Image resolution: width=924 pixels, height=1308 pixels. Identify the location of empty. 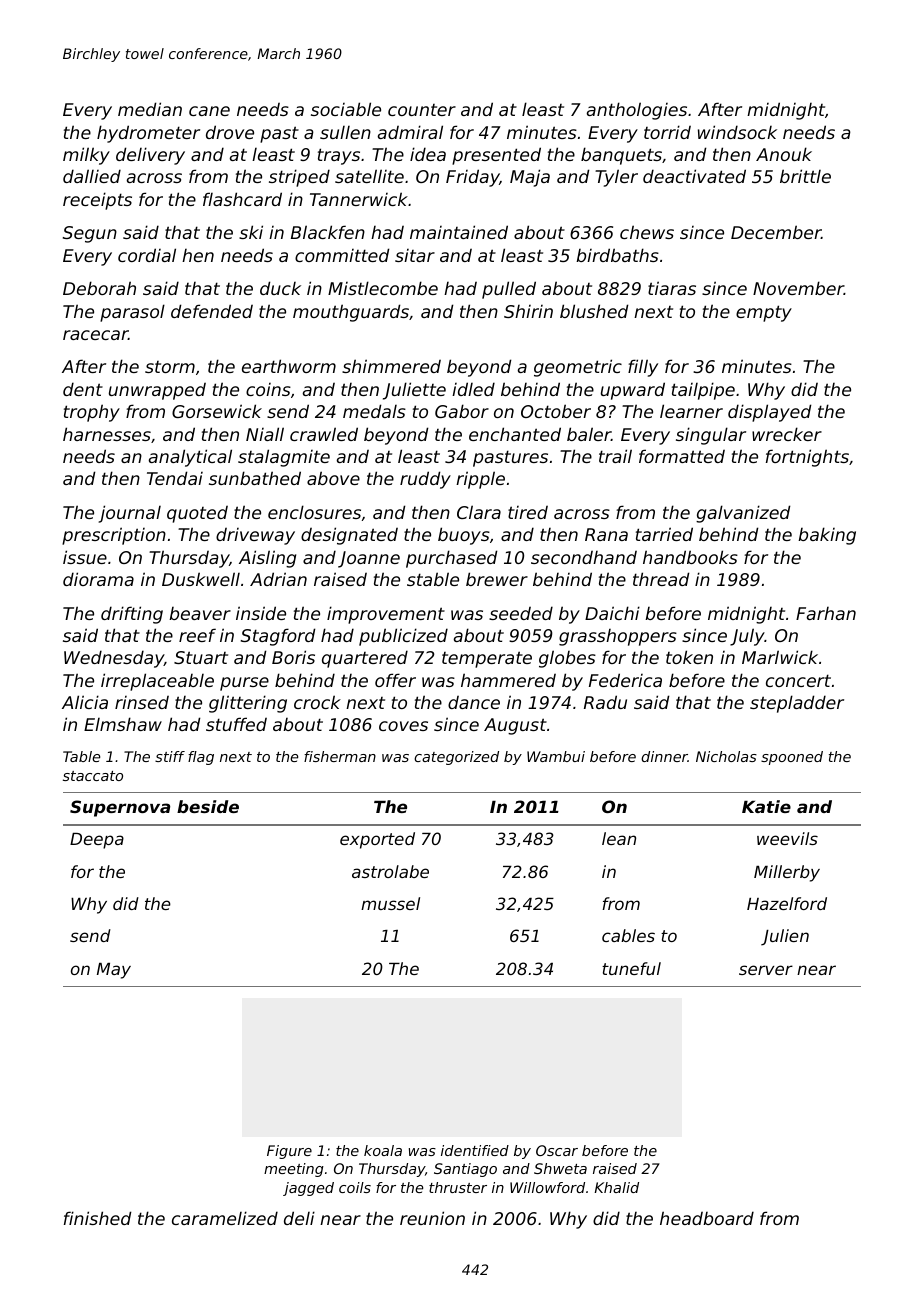
(764, 313).
